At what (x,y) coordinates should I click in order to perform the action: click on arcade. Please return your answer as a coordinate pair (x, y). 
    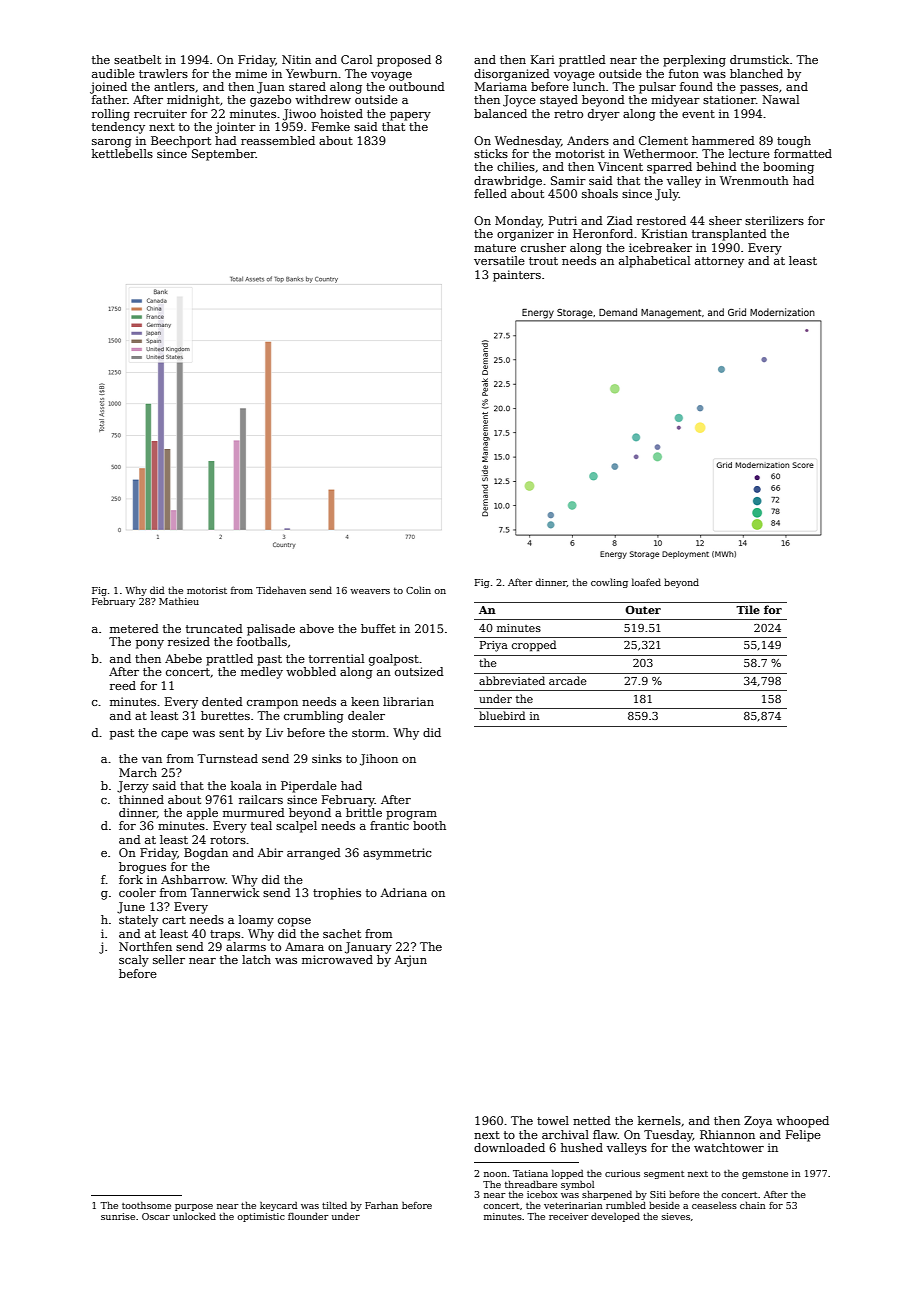
    Looking at the image, I should click on (568, 680).
